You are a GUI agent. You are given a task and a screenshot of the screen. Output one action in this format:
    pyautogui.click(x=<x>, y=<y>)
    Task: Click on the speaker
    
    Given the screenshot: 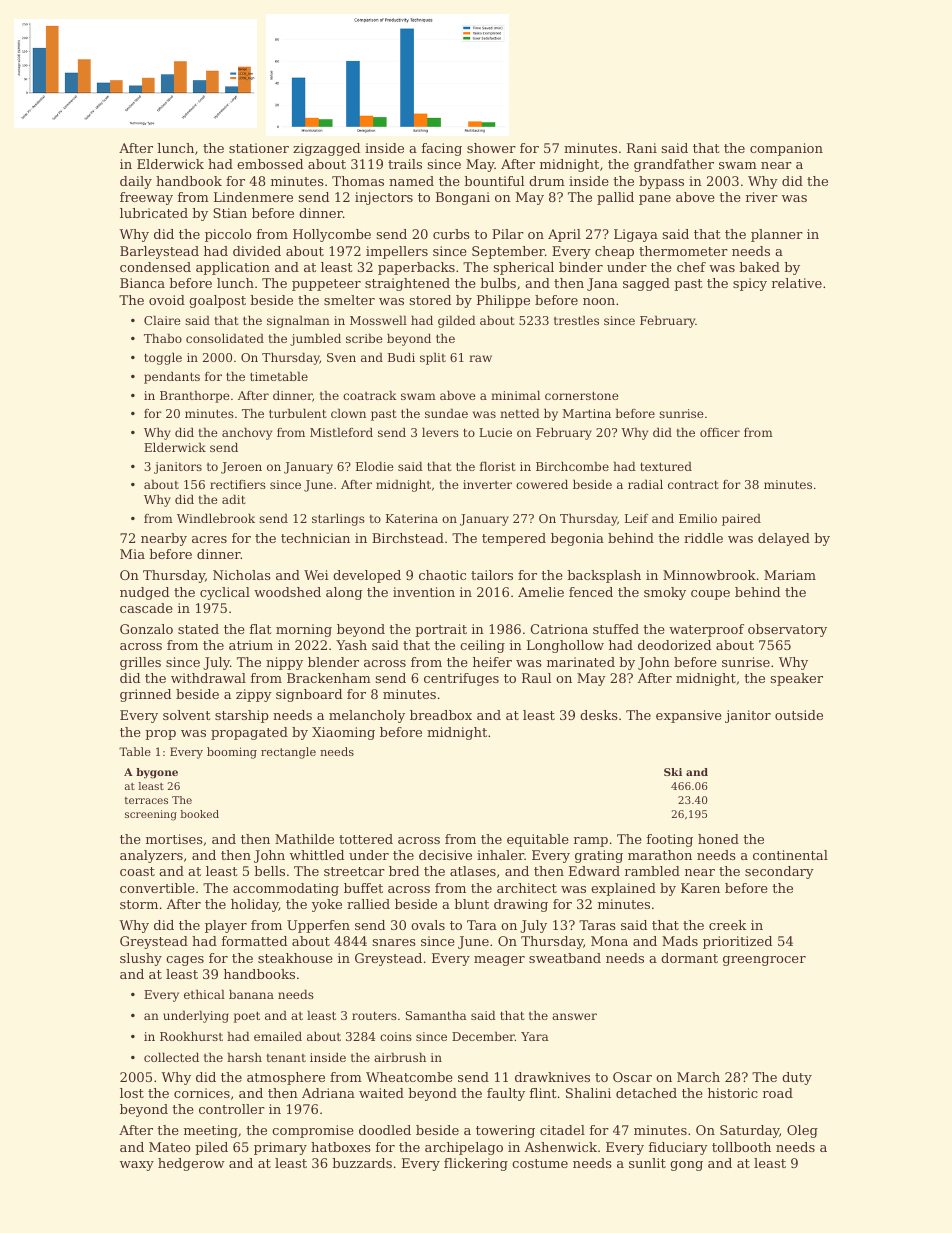 What is the action you would take?
    pyautogui.click(x=797, y=679)
